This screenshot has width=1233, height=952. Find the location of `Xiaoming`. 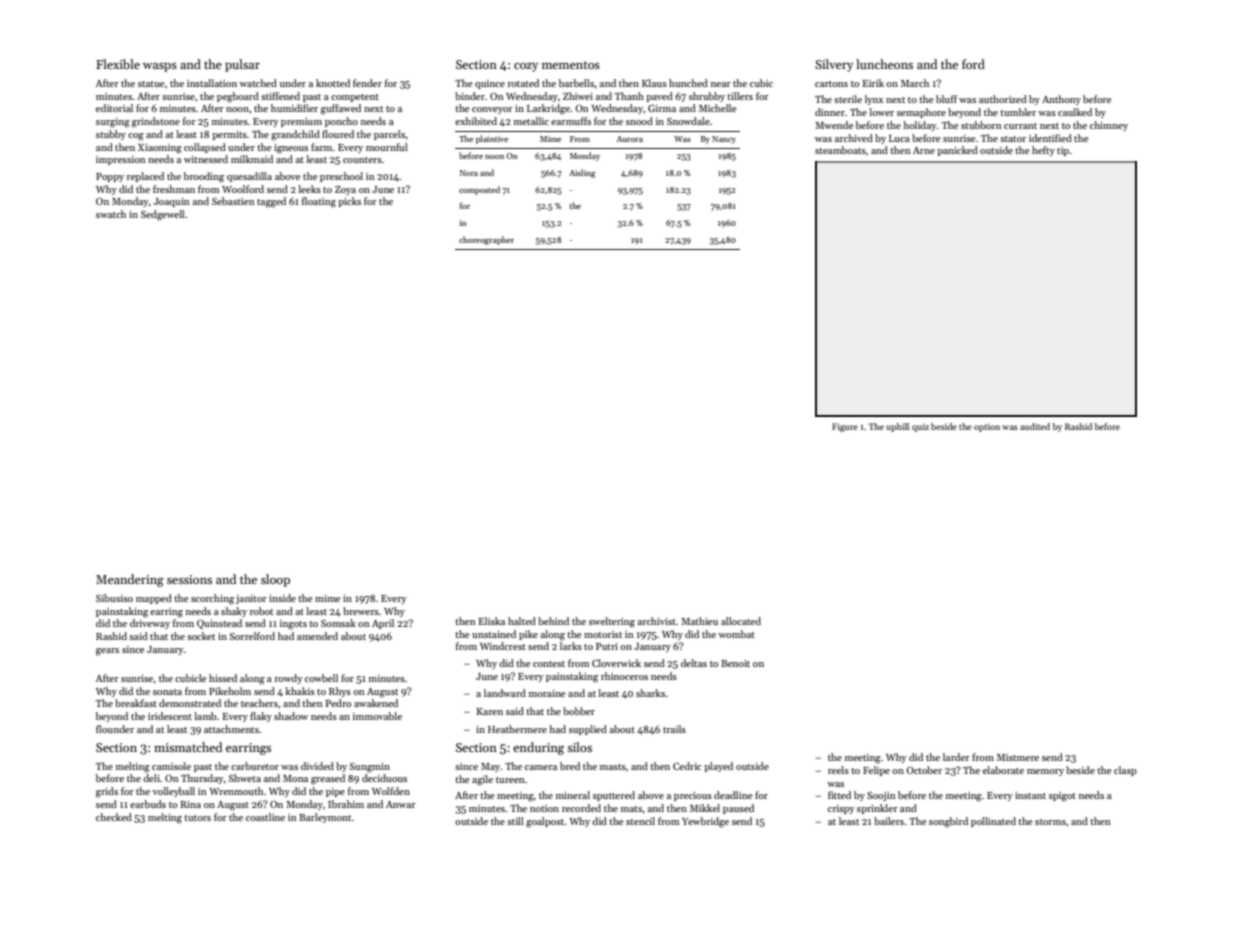

Xiaoming is located at coordinates (160, 149).
